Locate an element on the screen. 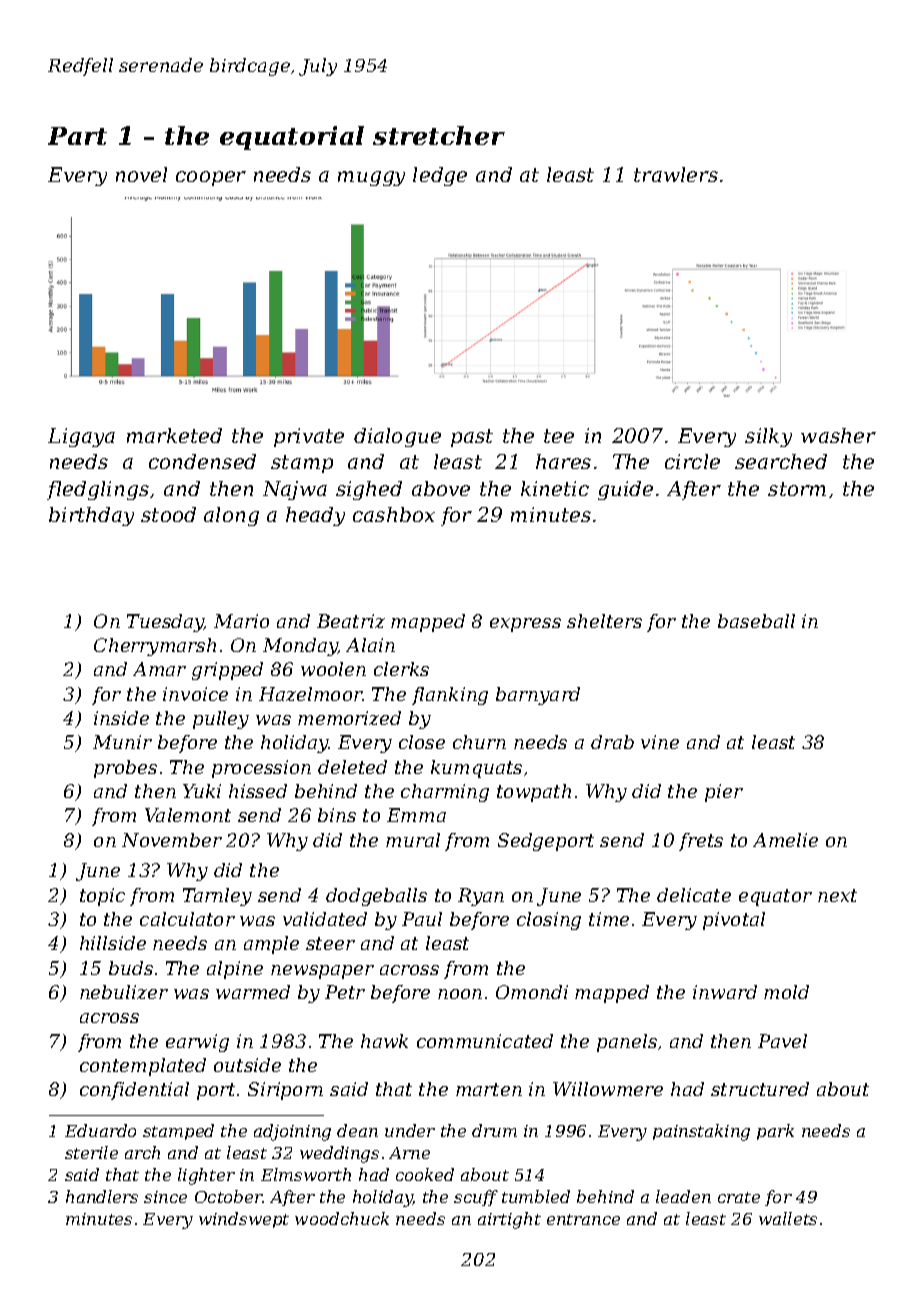 This screenshot has width=924, height=1308. washer is located at coordinates (838, 435).
